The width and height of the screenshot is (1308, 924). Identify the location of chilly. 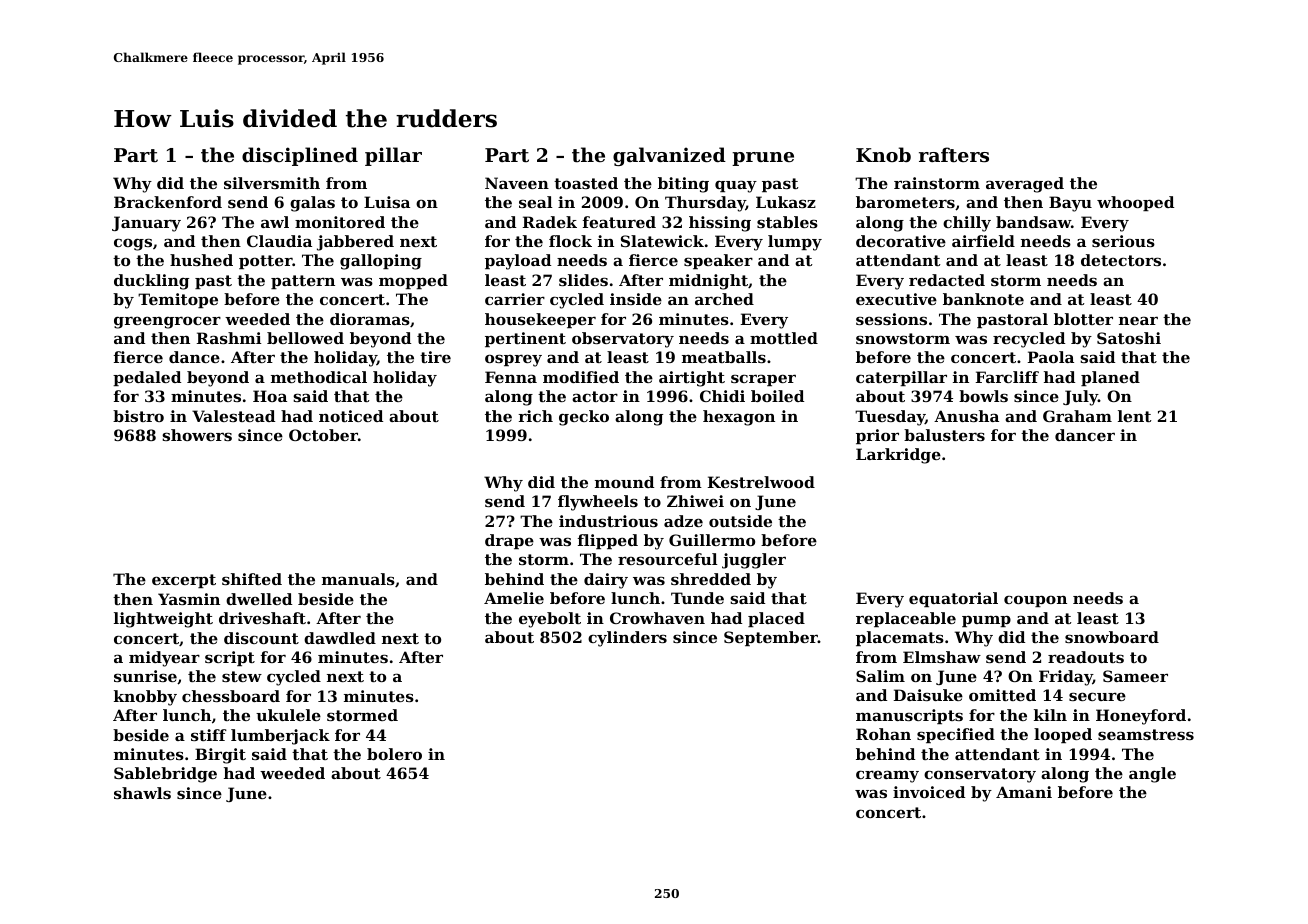
(967, 224).
